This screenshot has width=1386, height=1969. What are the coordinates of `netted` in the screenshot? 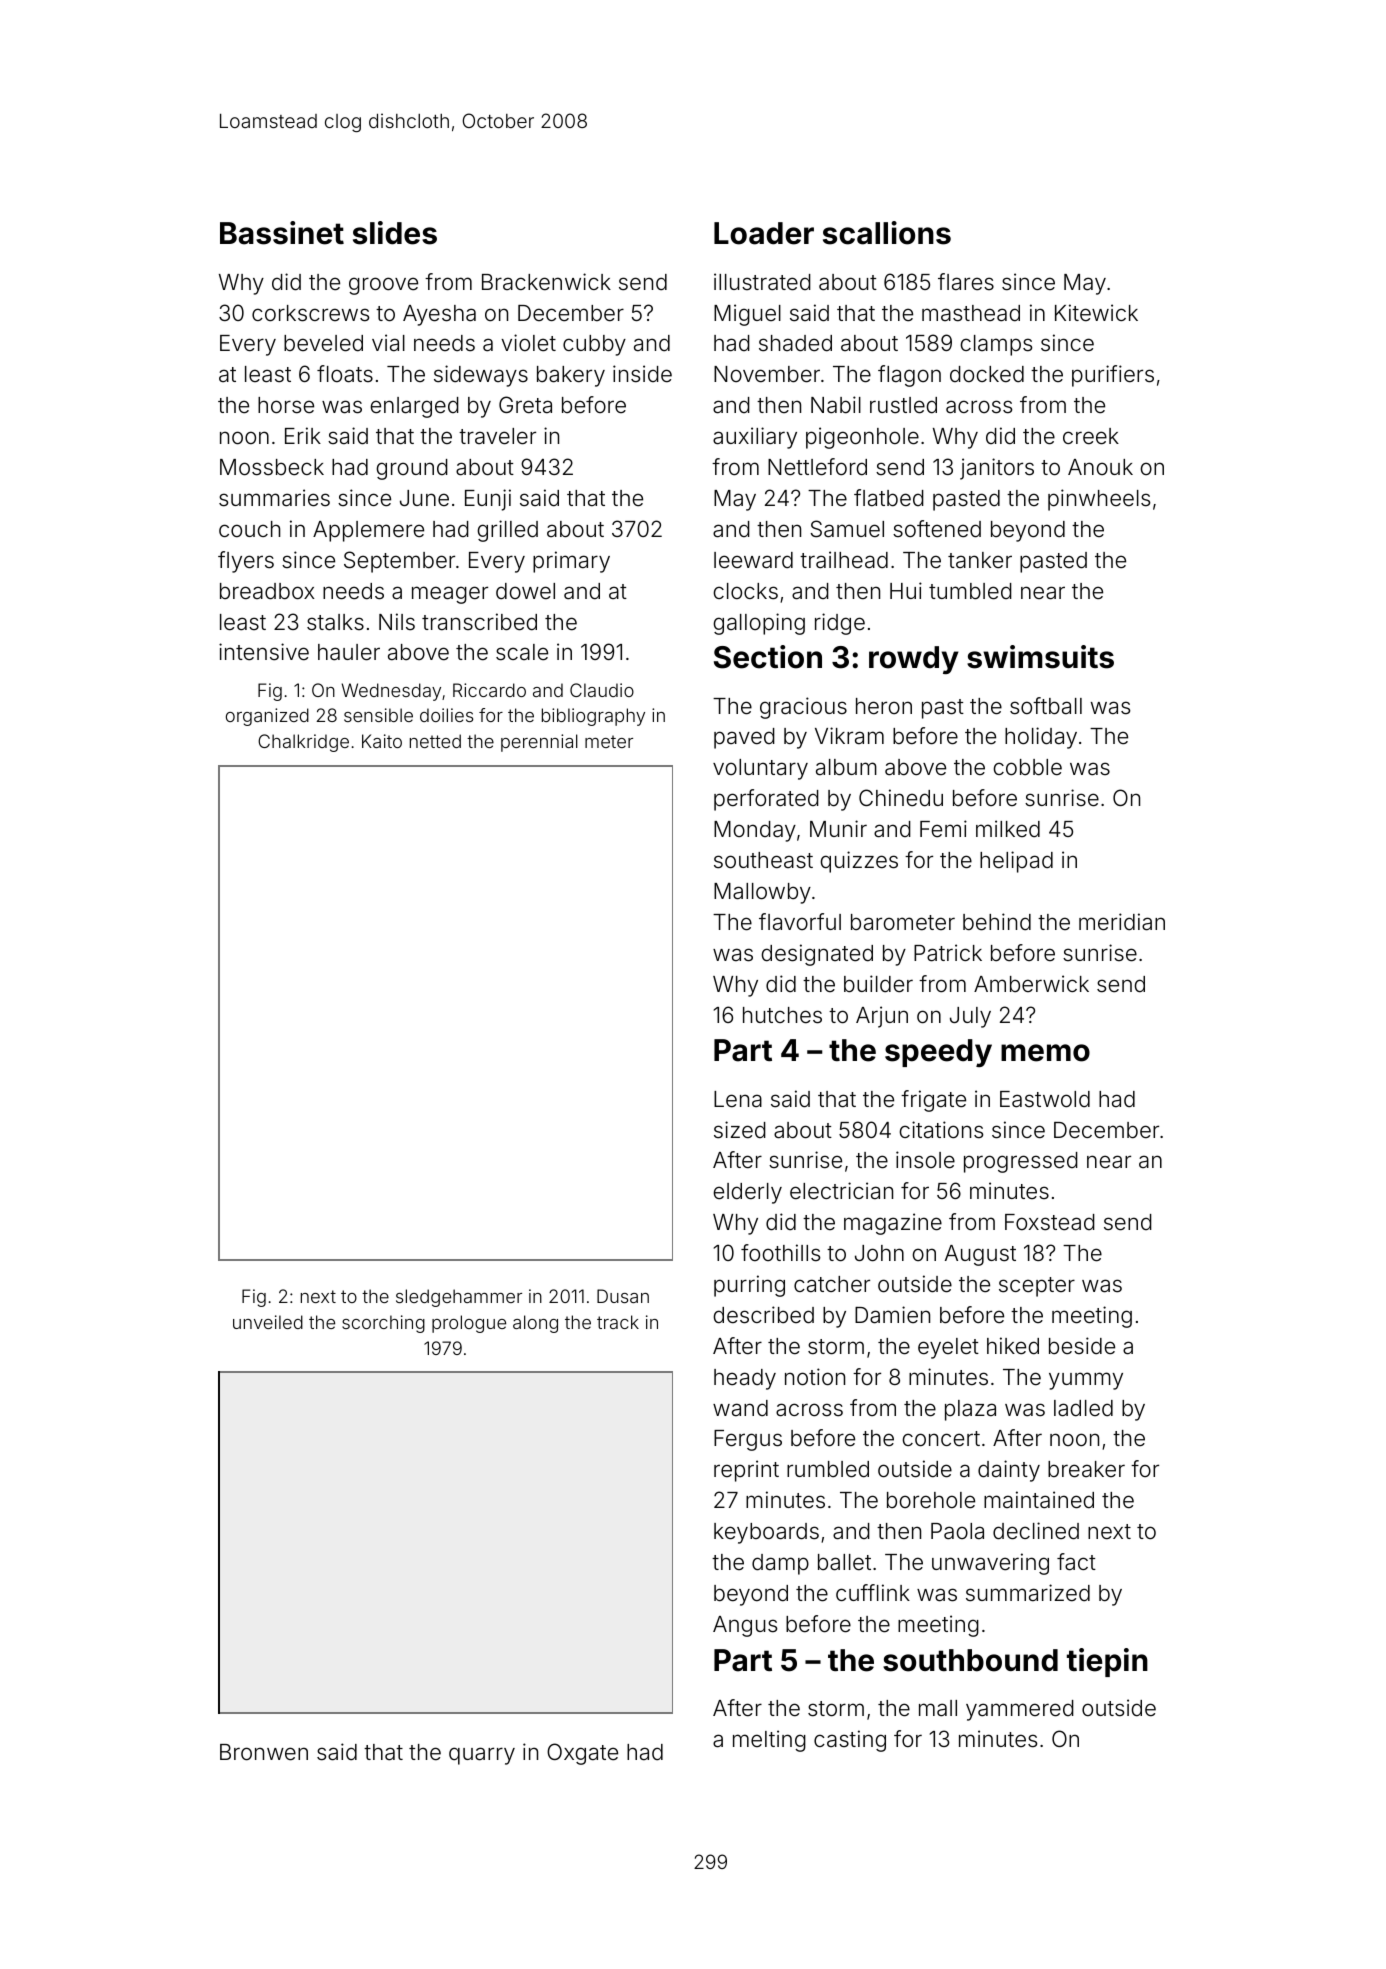 It's located at (435, 741).
